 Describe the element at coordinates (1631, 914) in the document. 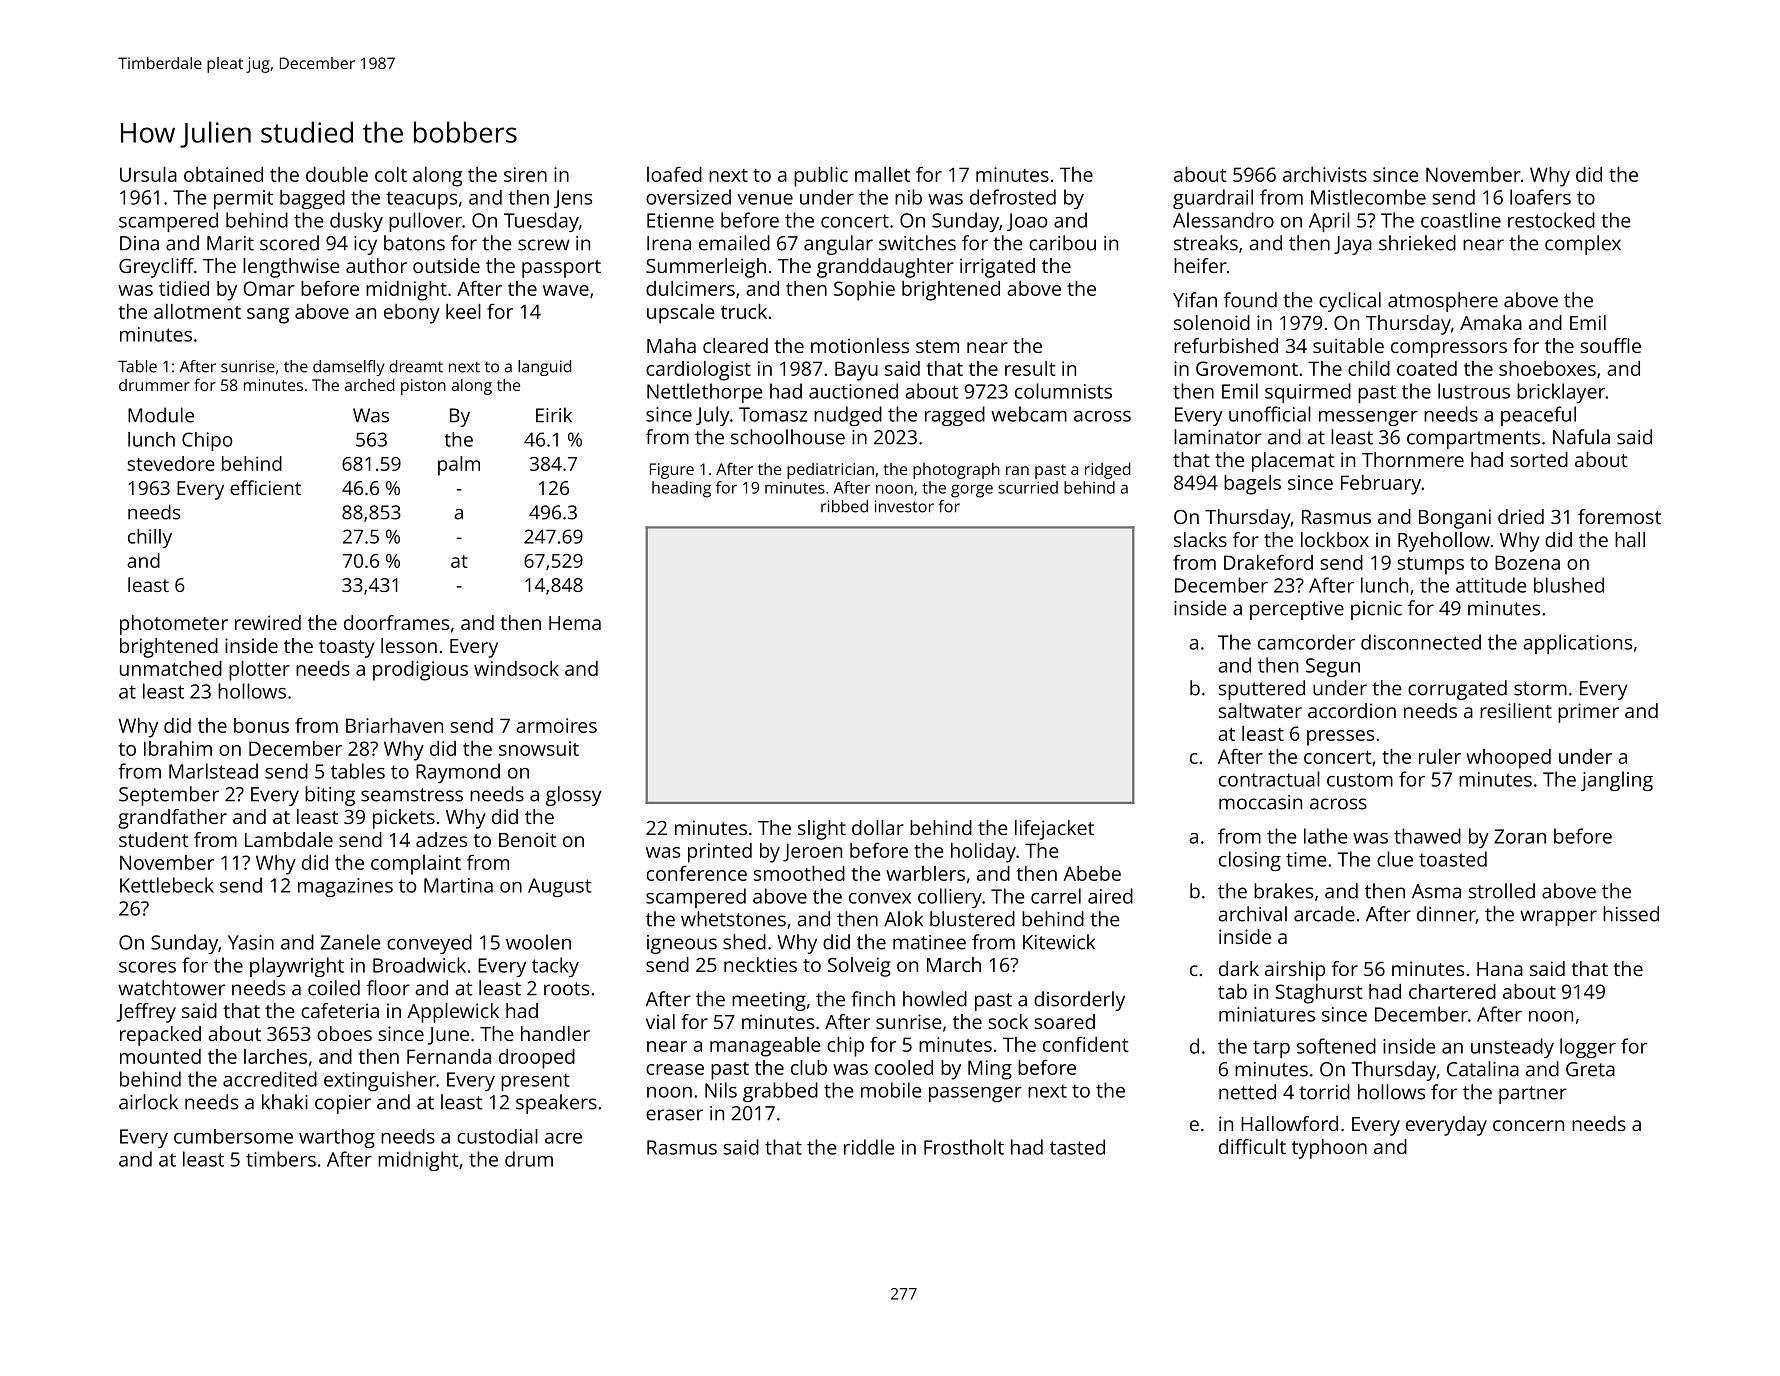

I see `hissed` at that location.
